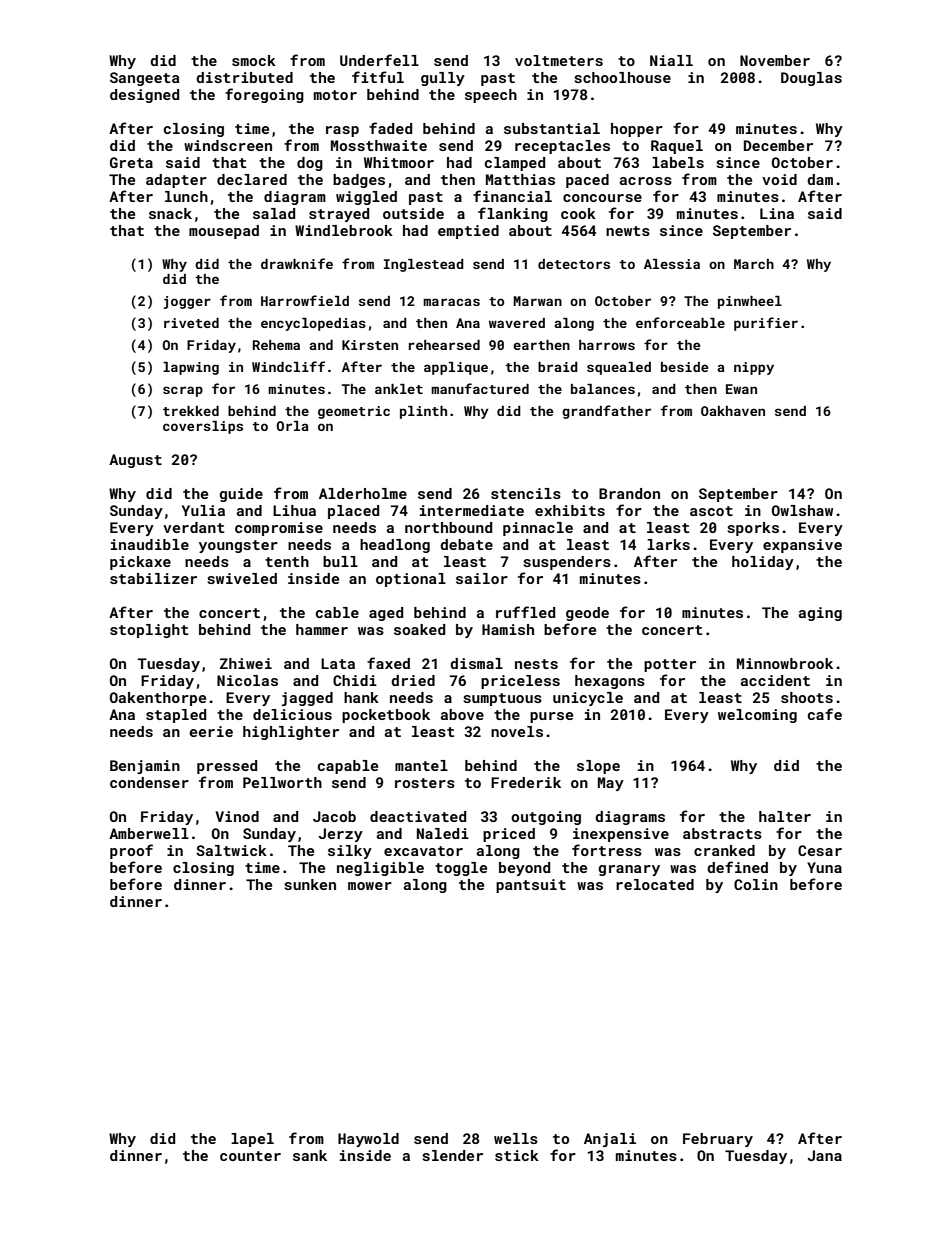  I want to click on mantel, so click(421, 765).
